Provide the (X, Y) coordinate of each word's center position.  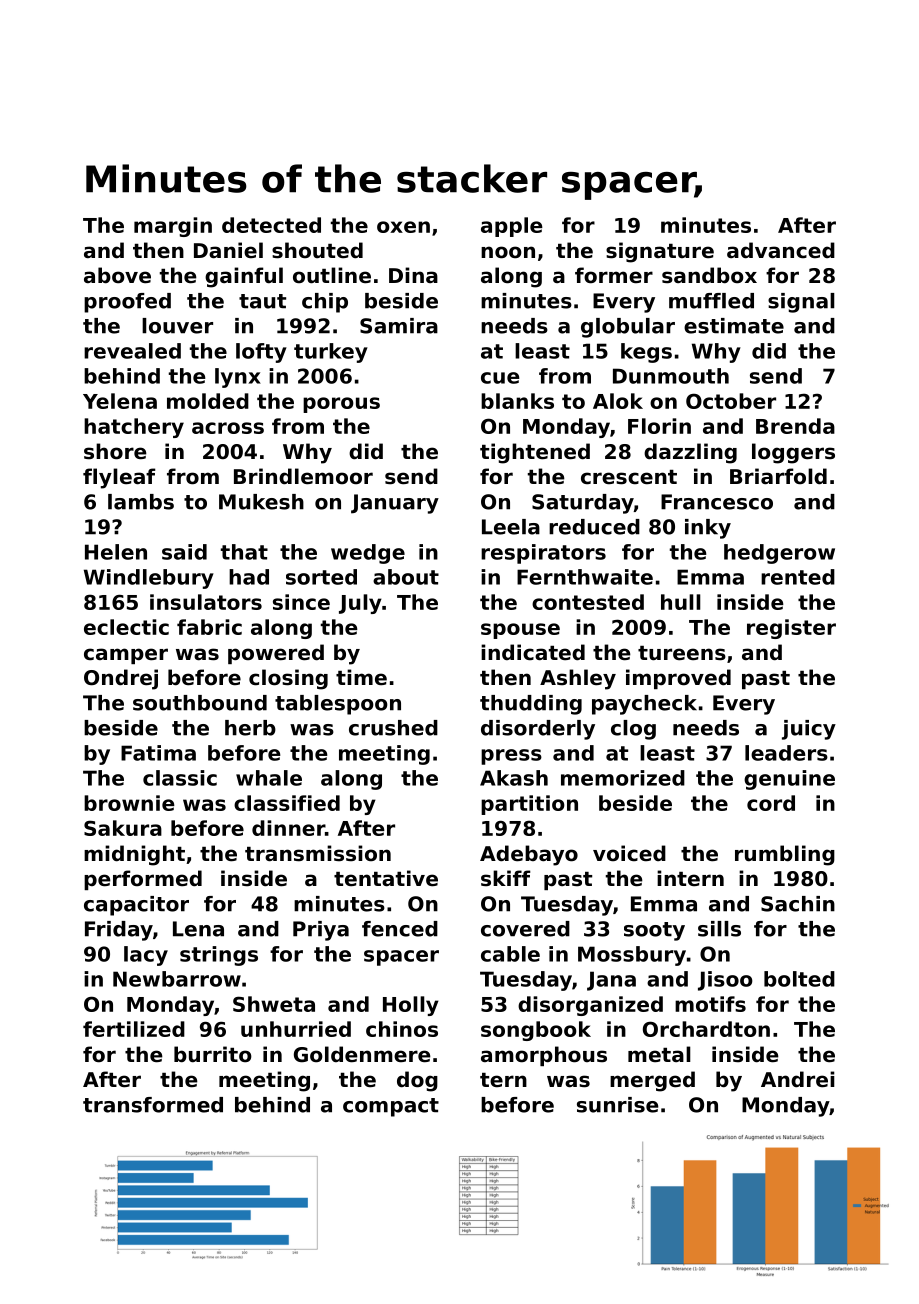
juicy (809, 730)
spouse (520, 631)
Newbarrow (177, 979)
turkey (331, 353)
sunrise (617, 1105)
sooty (654, 931)
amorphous (544, 1056)
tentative (386, 878)
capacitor (136, 906)
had (249, 577)
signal (801, 303)
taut (262, 301)
